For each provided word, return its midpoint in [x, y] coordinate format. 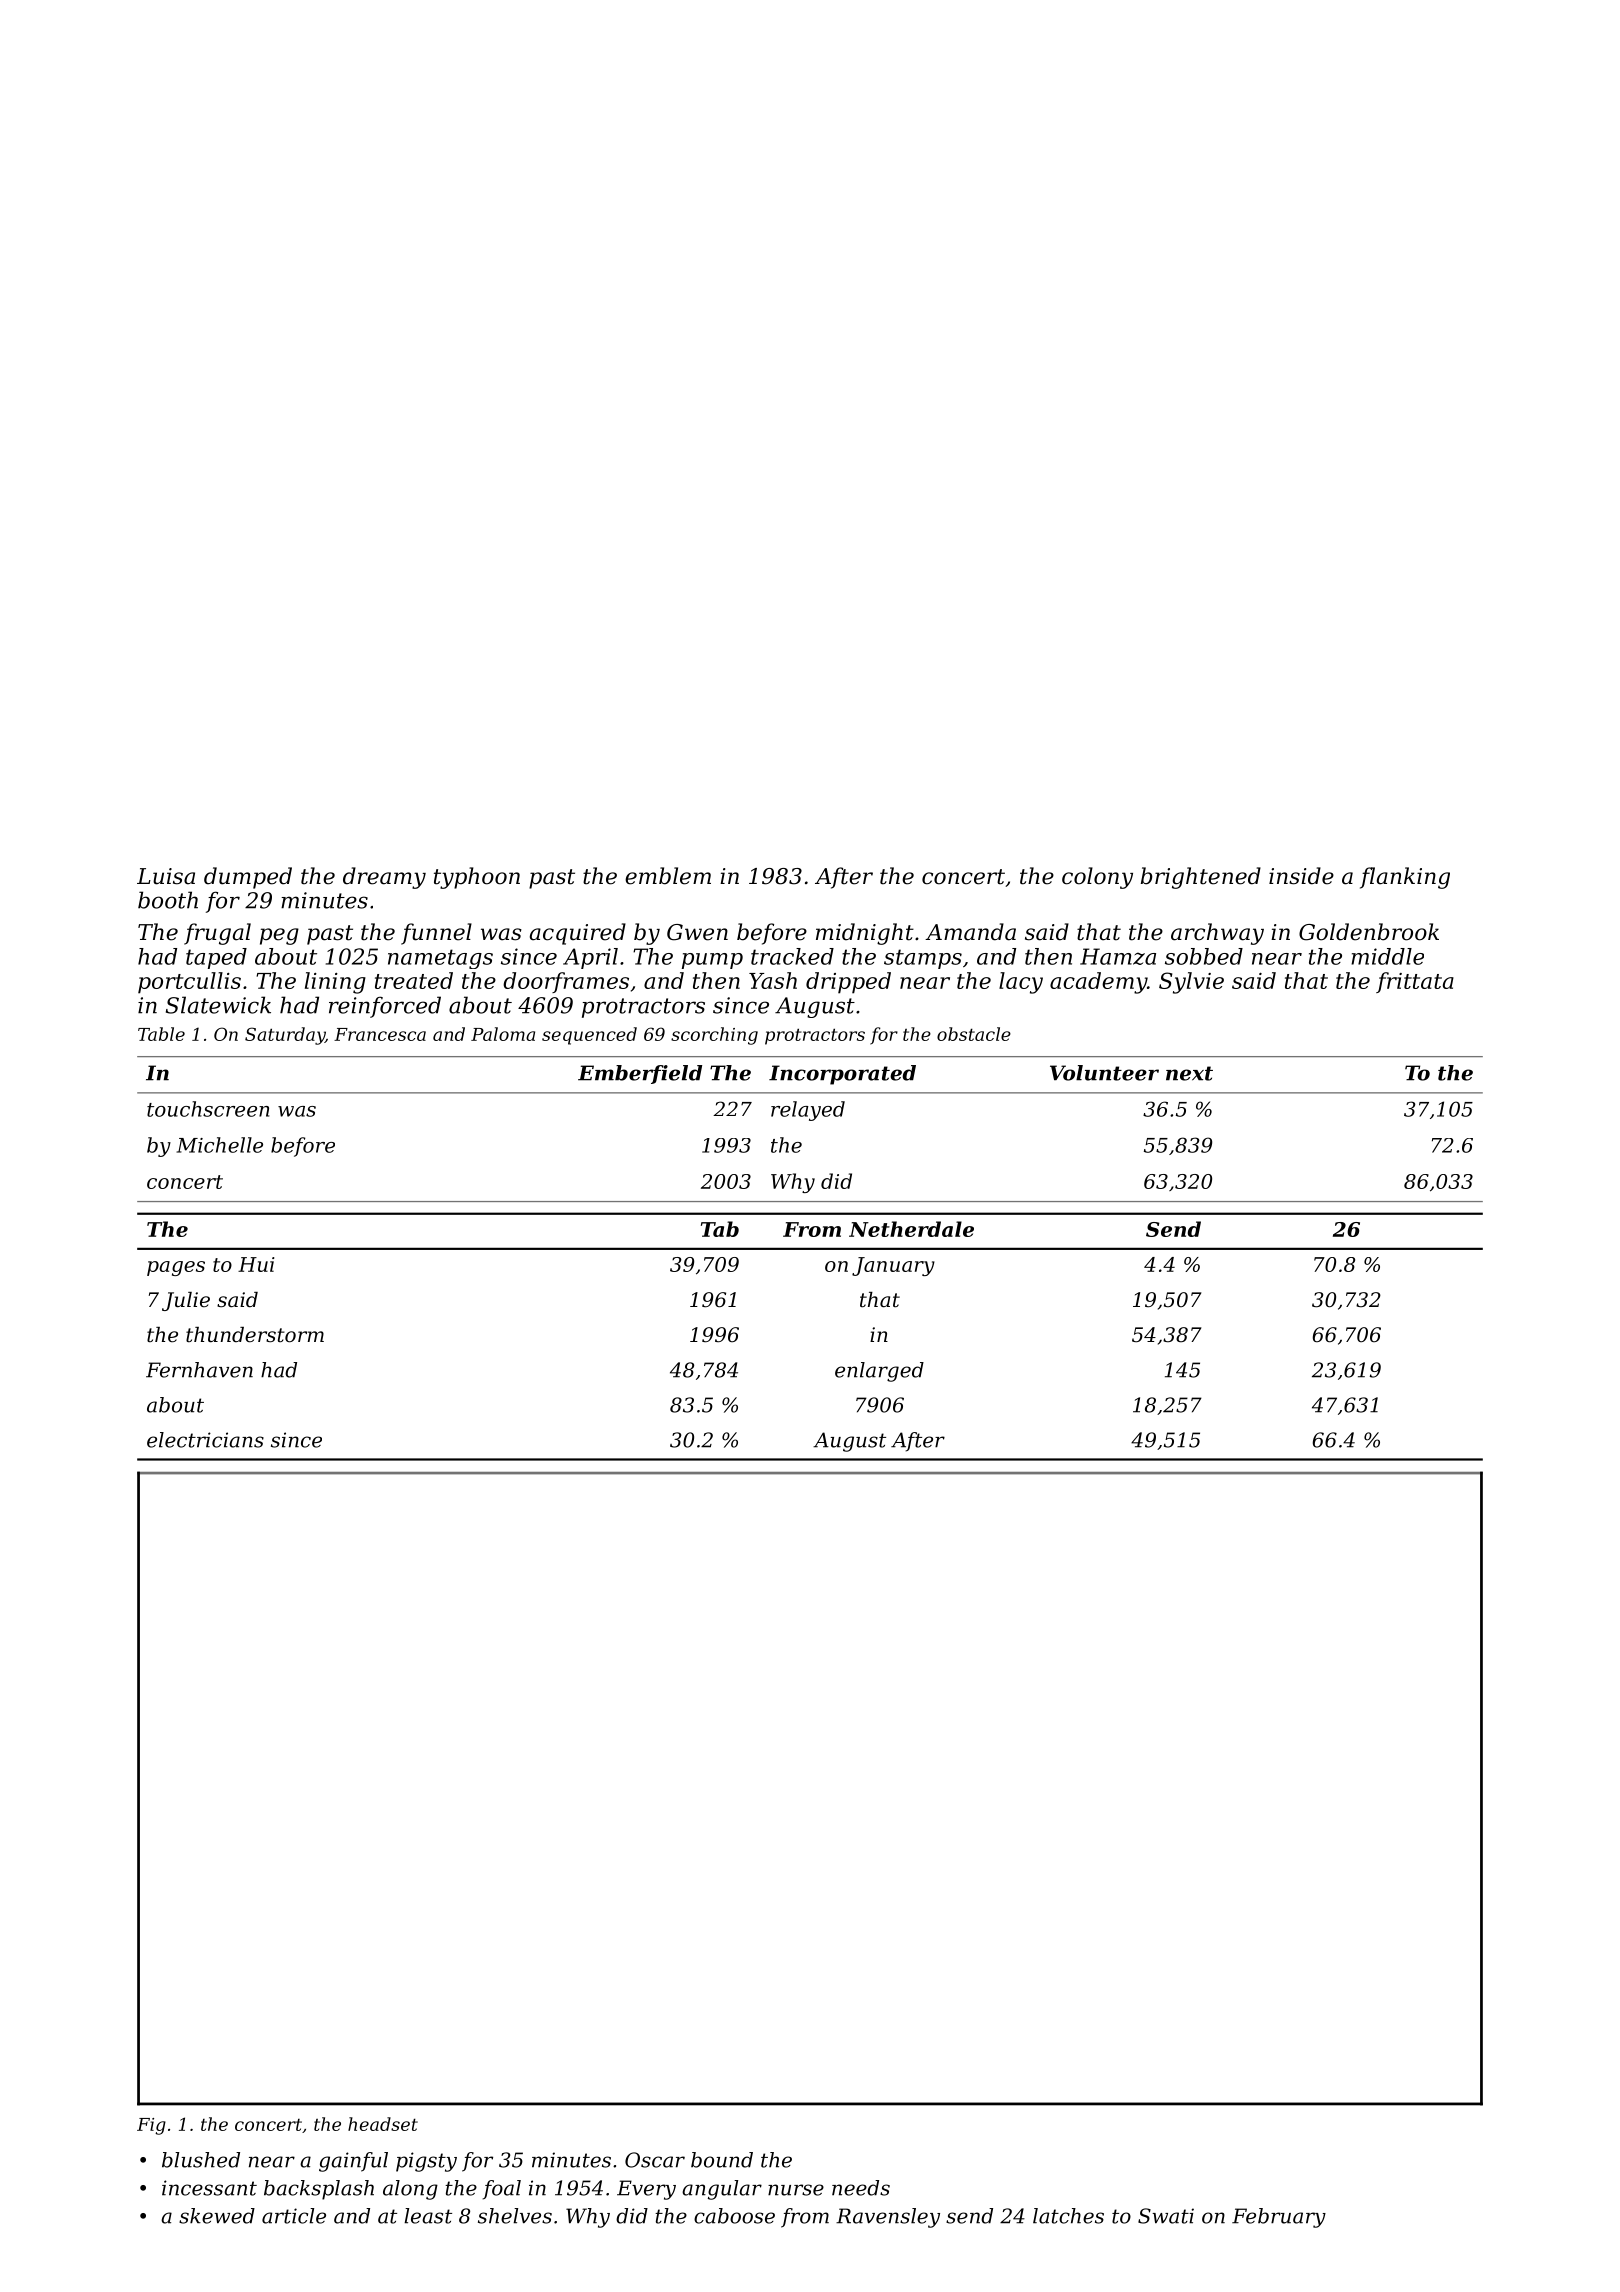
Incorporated [842, 1075]
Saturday [285, 1036]
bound [722, 2160]
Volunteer [1104, 1073]
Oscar [655, 2160]
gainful [353, 2162]
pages [176, 1268]
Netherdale [911, 1229]
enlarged [879, 1372]
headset [383, 2124]
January [893, 1266]
